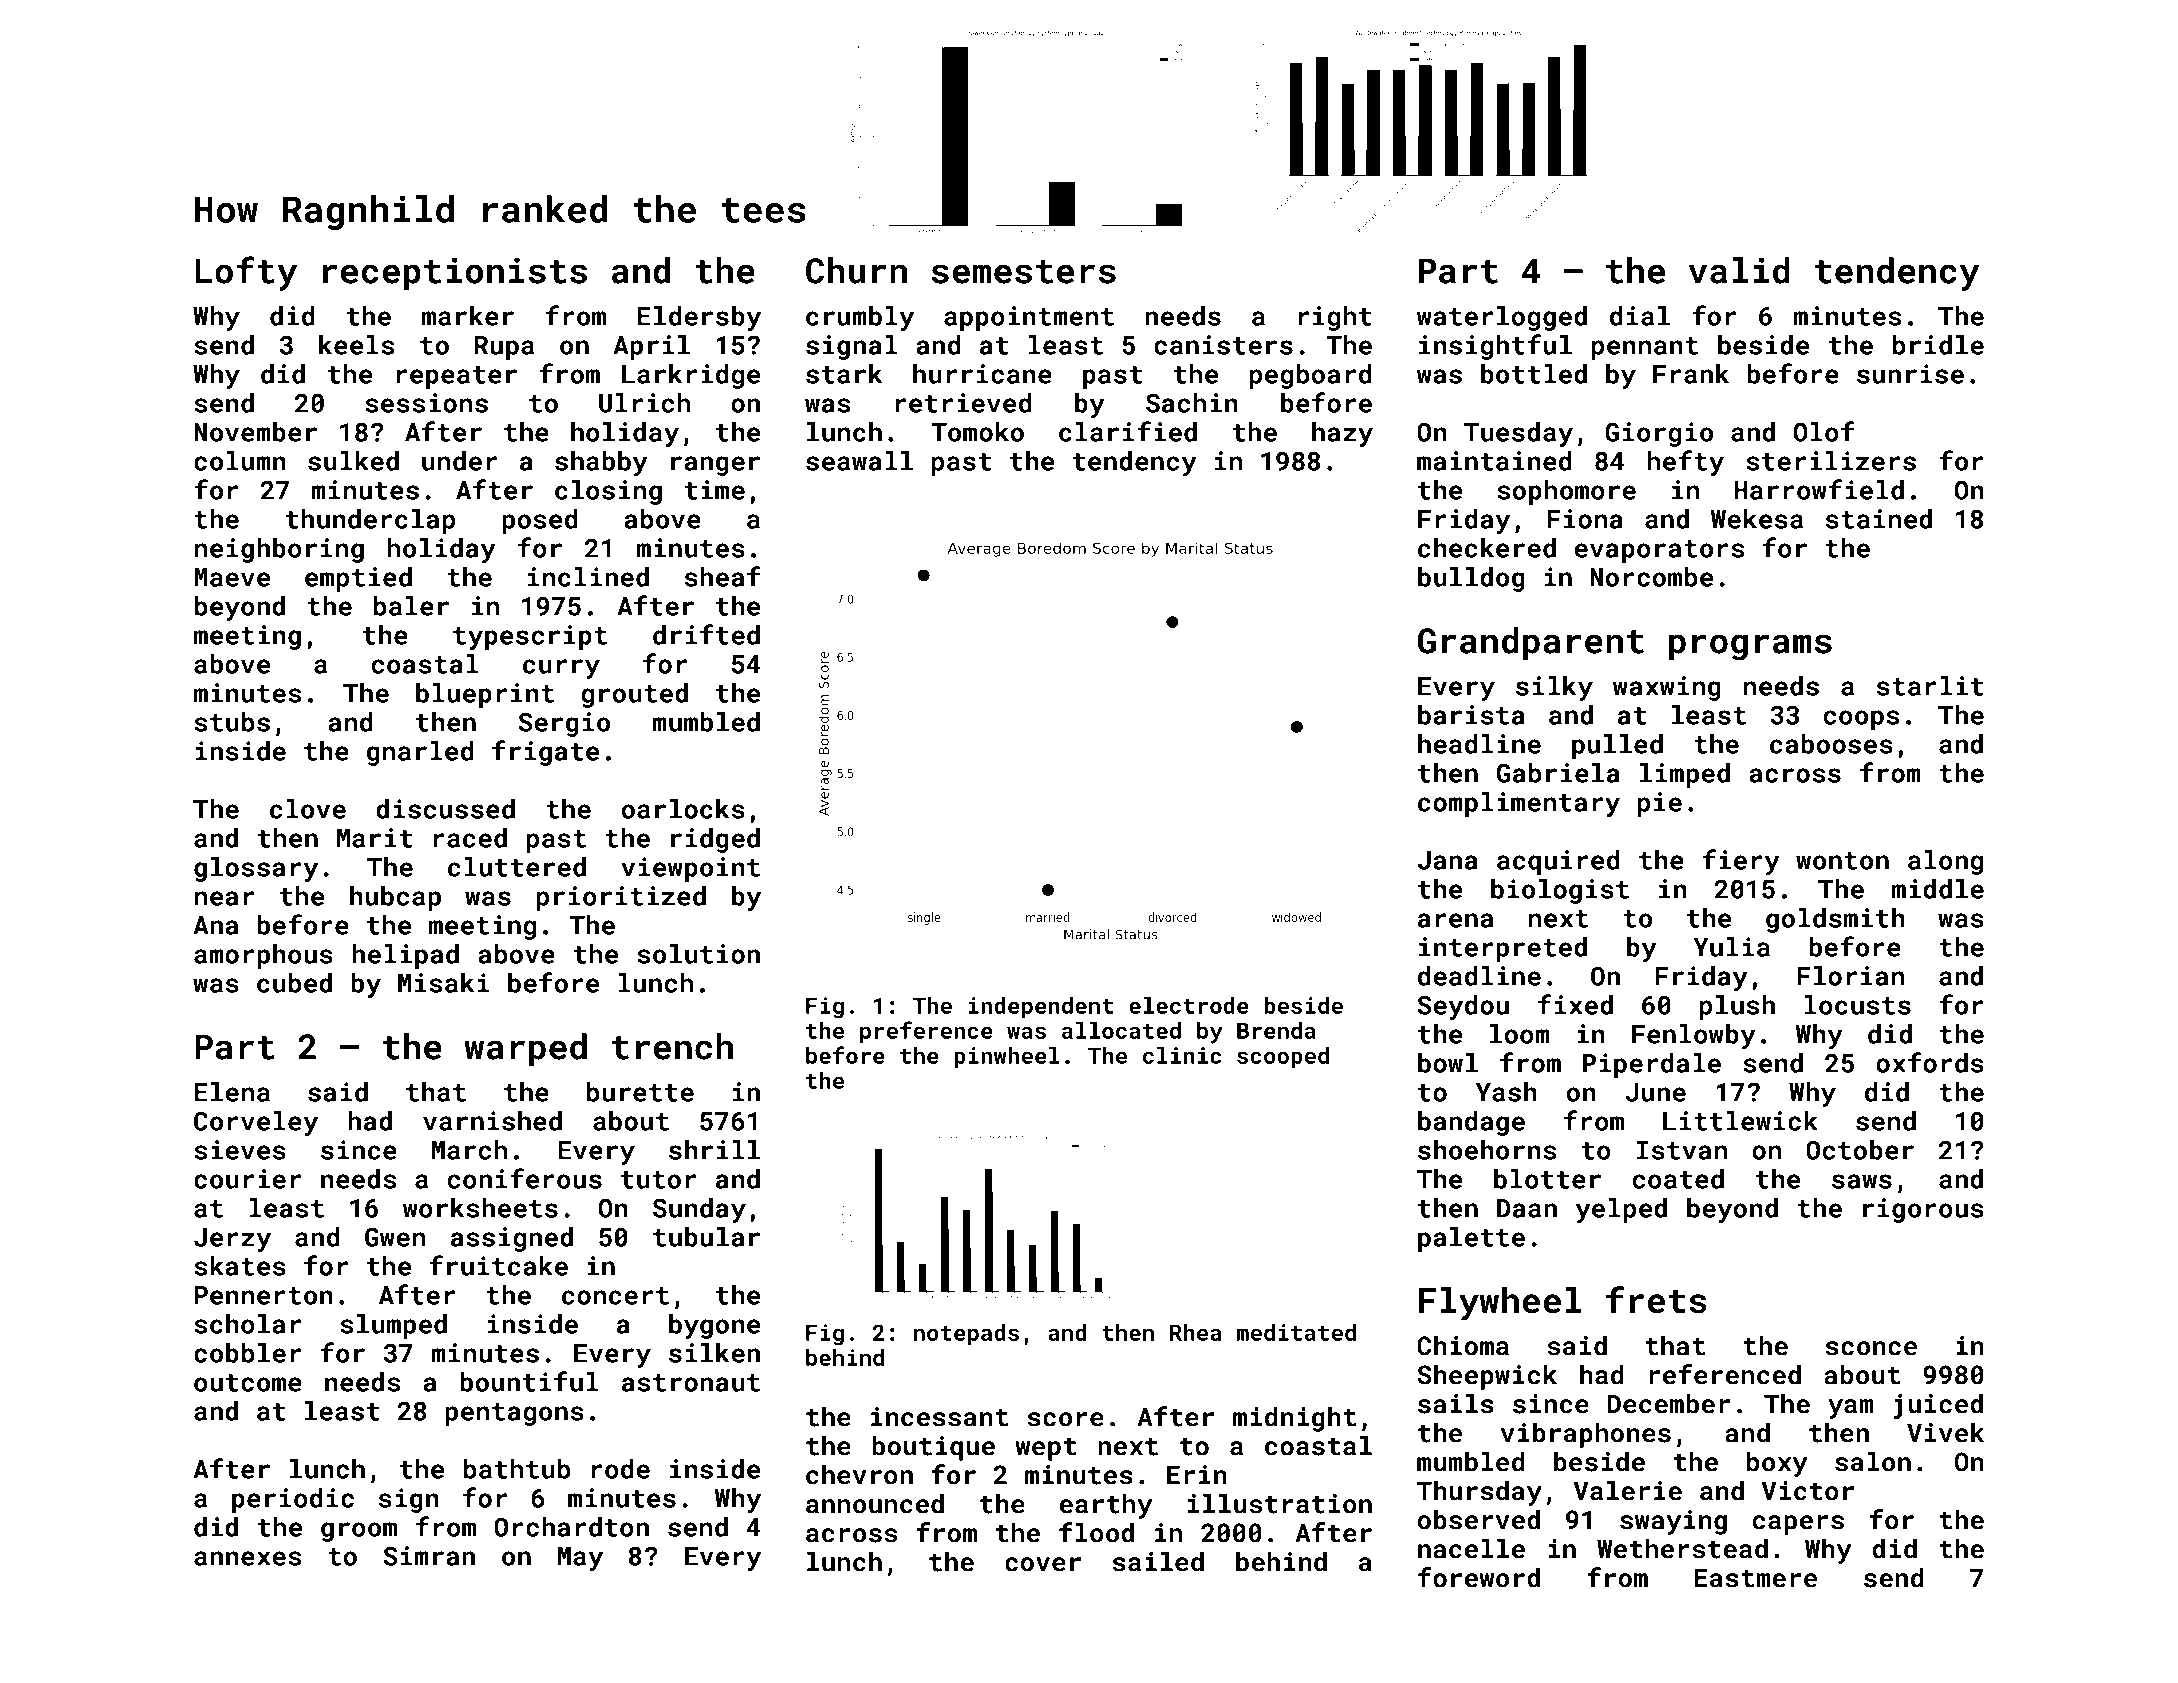 Image resolution: width=2178 pixels, height=1683 pixels. Describe the element at coordinates (1682, 1548) in the page. I see `Wetherstead` at that location.
